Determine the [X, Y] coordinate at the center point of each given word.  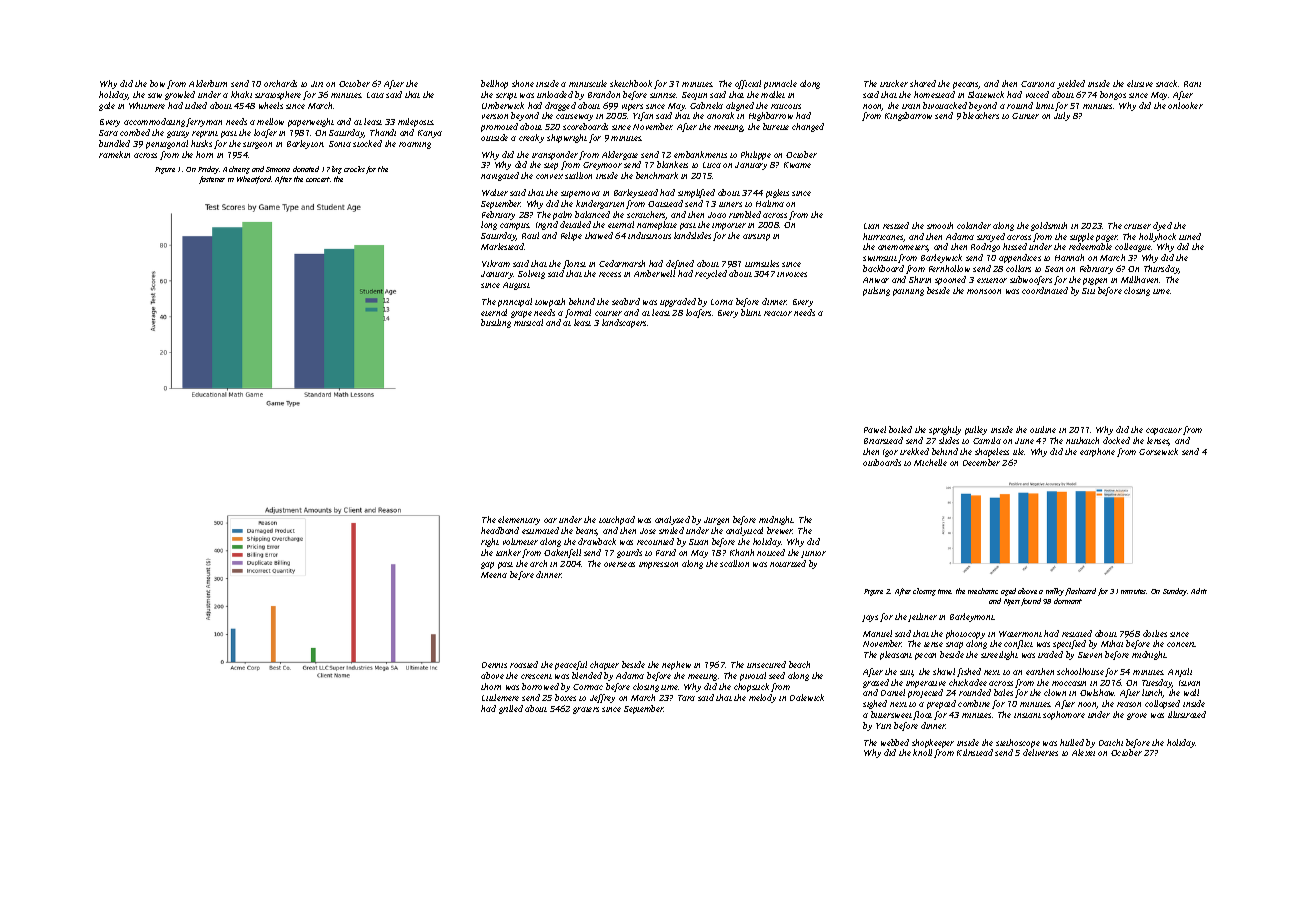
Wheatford [254, 180]
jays [870, 618]
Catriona [1038, 84]
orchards [280, 83]
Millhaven [1140, 279]
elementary [519, 520]
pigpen [1095, 281]
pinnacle [780, 84]
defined [680, 264]
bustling [496, 323]
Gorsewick [1158, 451]
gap [487, 565]
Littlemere [500, 697]
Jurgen [716, 521]
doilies [1155, 633]
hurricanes [883, 237]
